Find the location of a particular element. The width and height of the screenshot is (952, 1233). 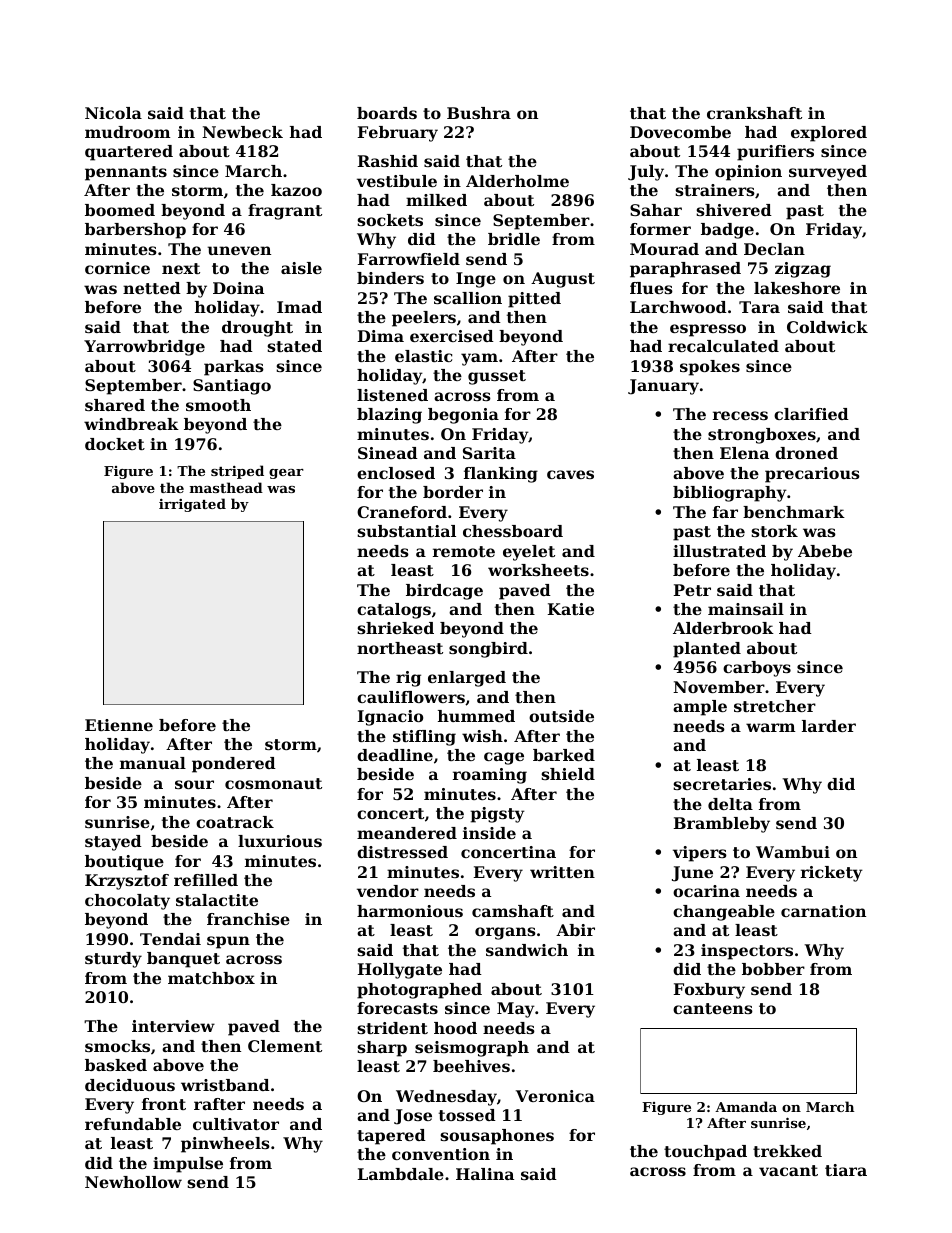

Coldwick is located at coordinates (827, 327).
